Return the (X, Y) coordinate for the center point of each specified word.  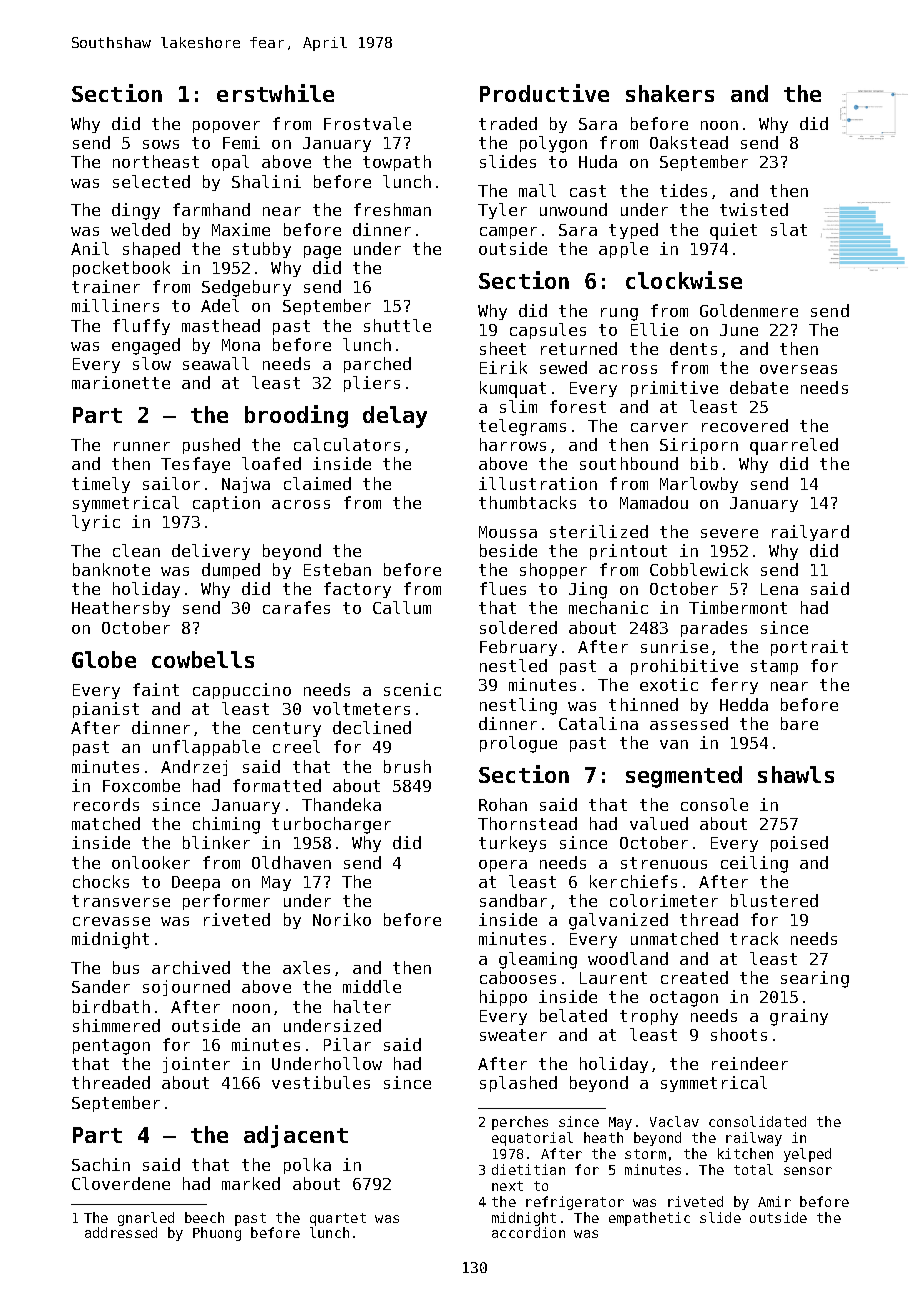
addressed (121, 1232)
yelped (807, 1155)
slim (518, 406)
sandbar (513, 900)
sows (161, 144)
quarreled (794, 446)
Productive (544, 93)
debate (759, 387)
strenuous (664, 863)
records (106, 804)
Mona (241, 345)
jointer (196, 1065)
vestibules (321, 1082)
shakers (670, 93)
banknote (111, 569)
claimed (317, 483)
